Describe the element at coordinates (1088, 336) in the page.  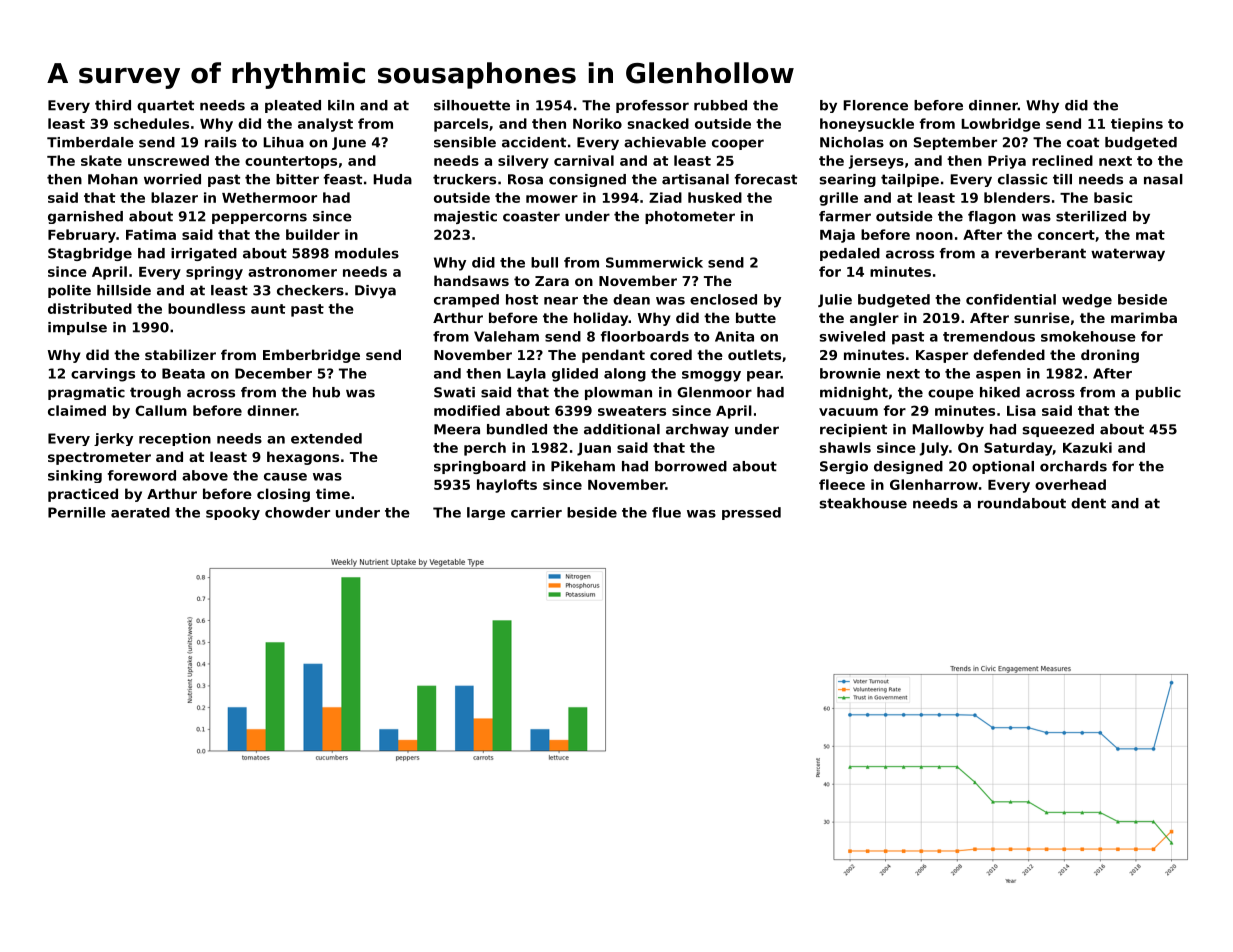
I see `smokehouse` at that location.
